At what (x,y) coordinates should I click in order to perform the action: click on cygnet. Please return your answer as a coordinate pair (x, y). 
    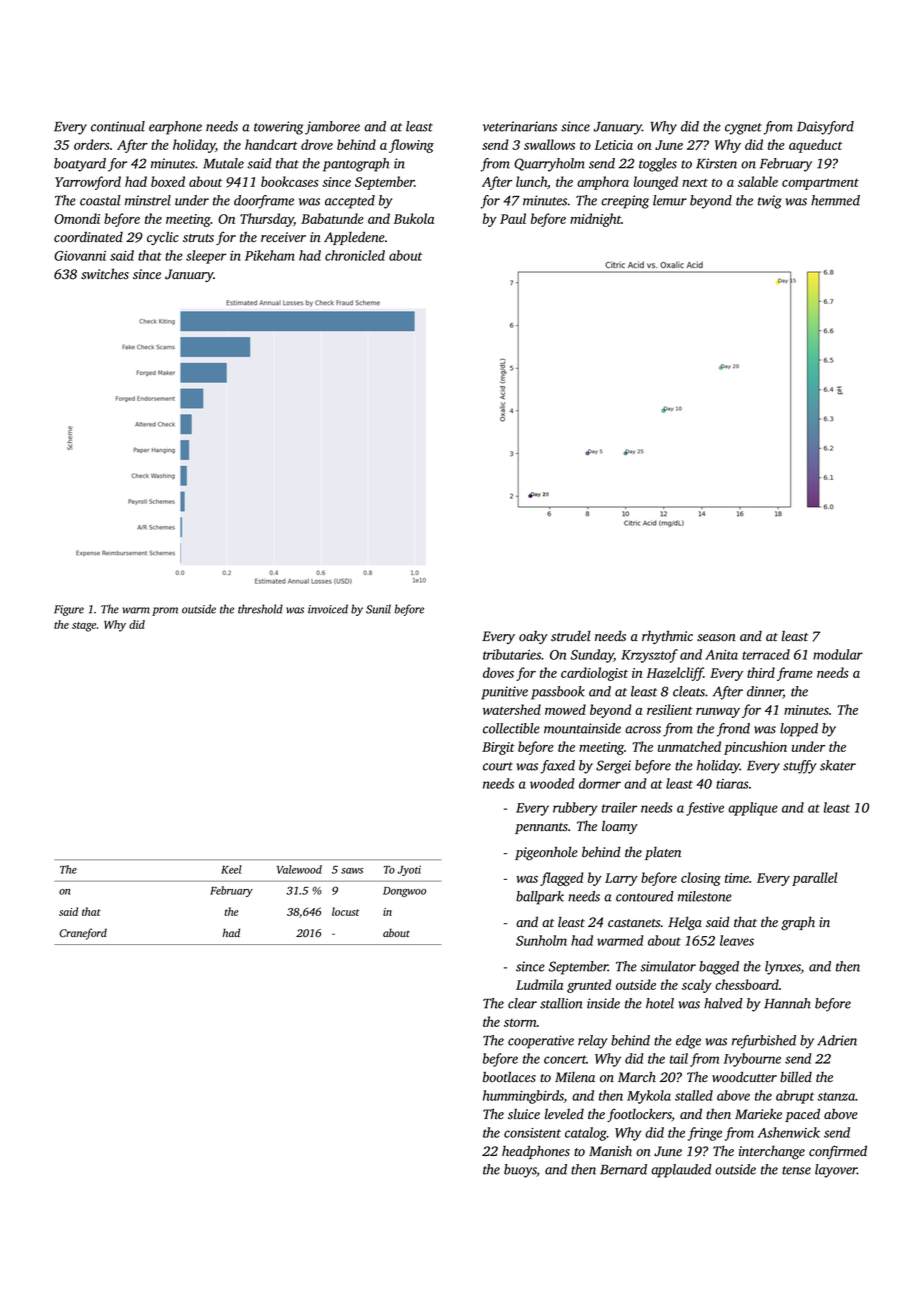
    Looking at the image, I should click on (743, 129).
